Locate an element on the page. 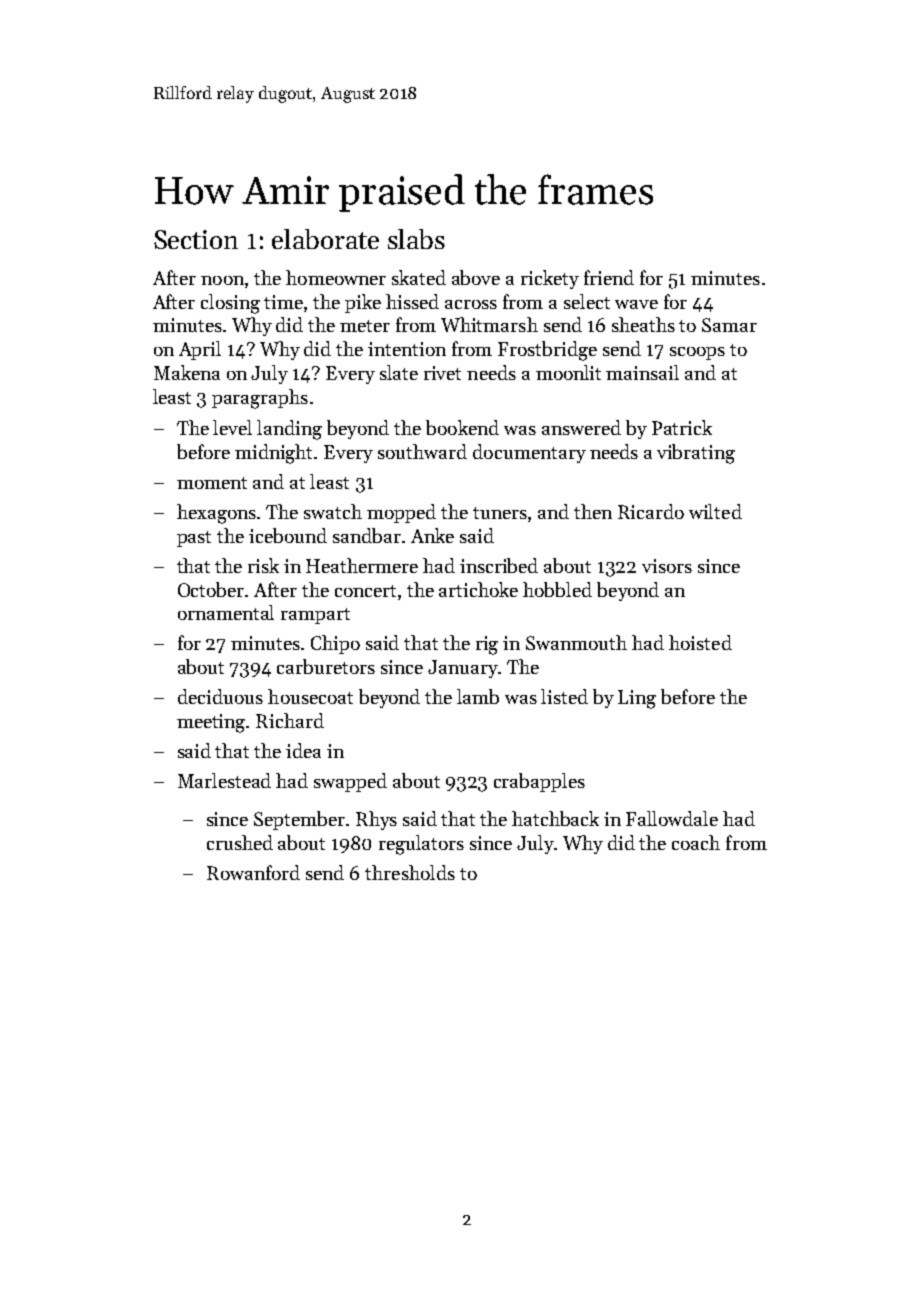 This document has height=1311, width=924. concert is located at coordinates (365, 591).
